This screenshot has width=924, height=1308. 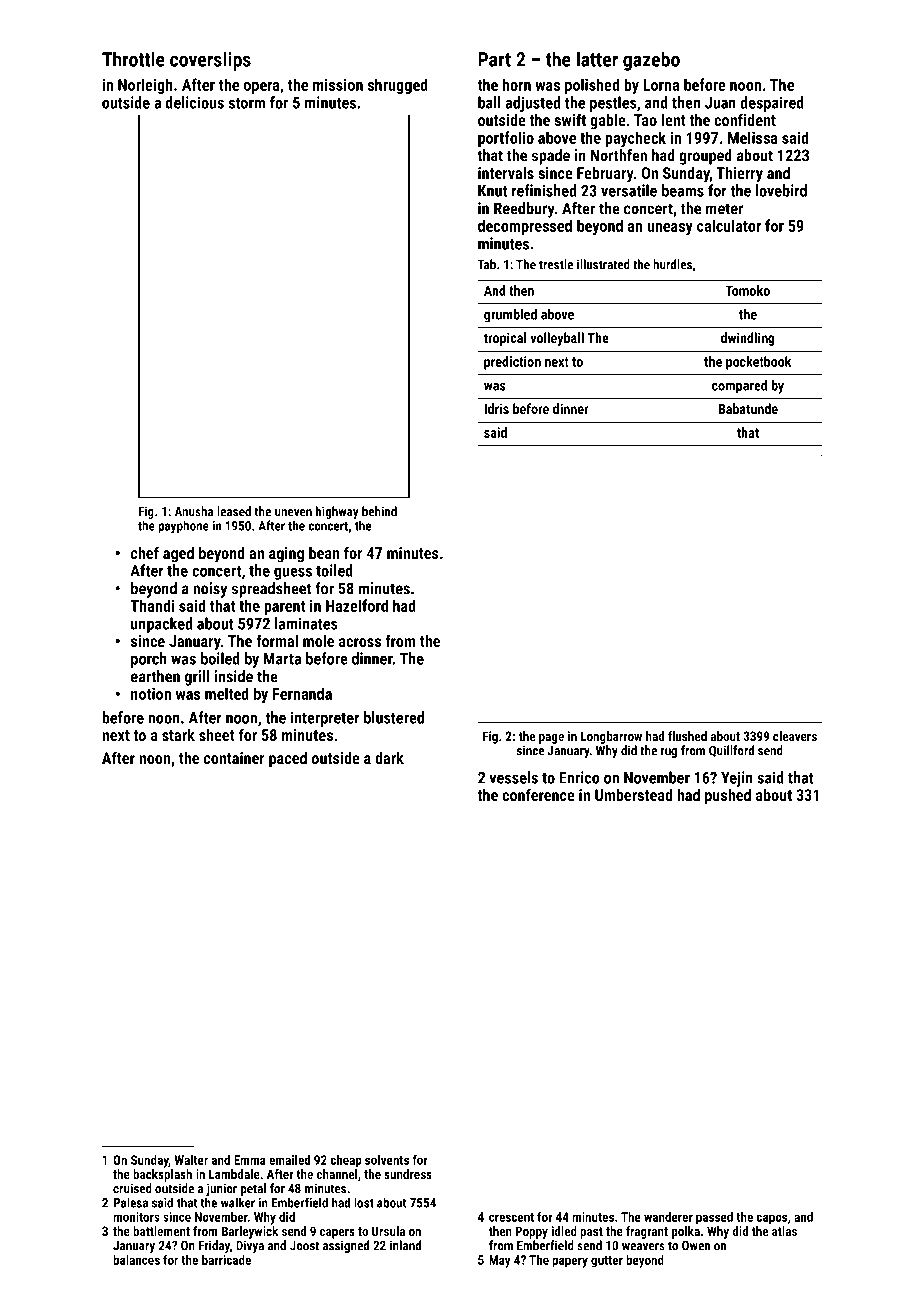 What do you see at coordinates (387, 1160) in the screenshot?
I see `solvents` at bounding box center [387, 1160].
